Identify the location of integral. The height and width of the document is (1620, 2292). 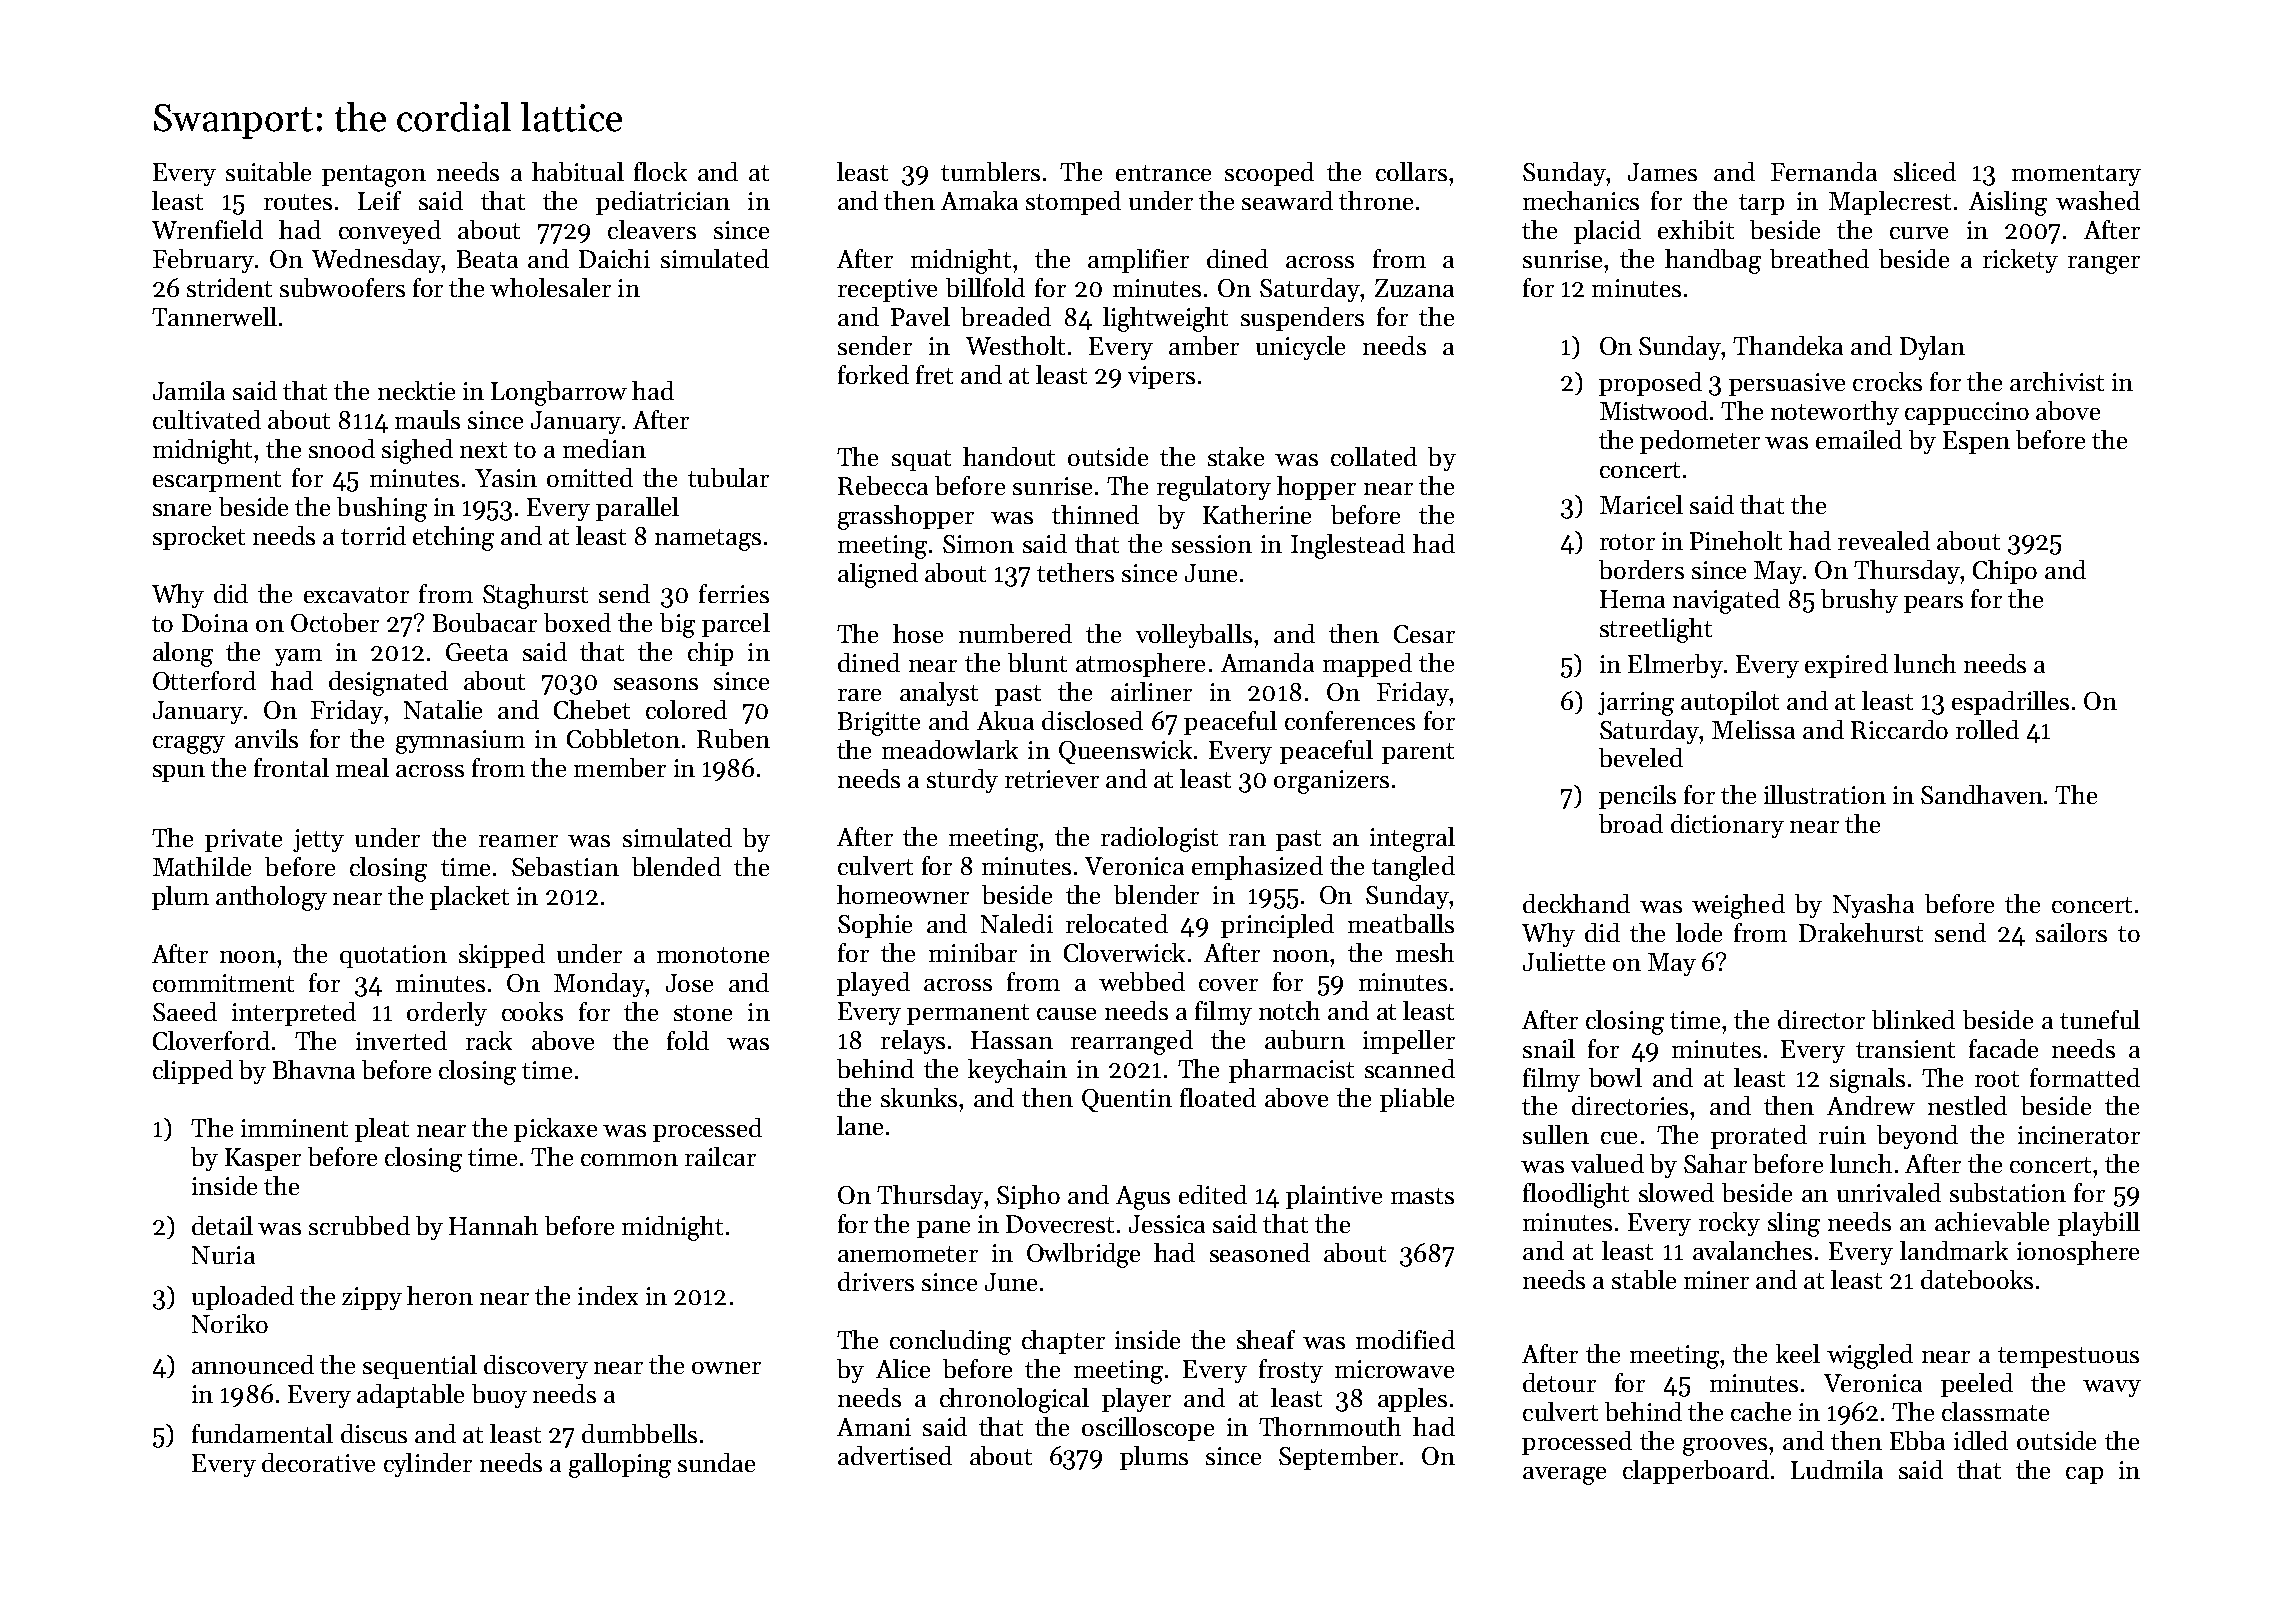
(1412, 839).
